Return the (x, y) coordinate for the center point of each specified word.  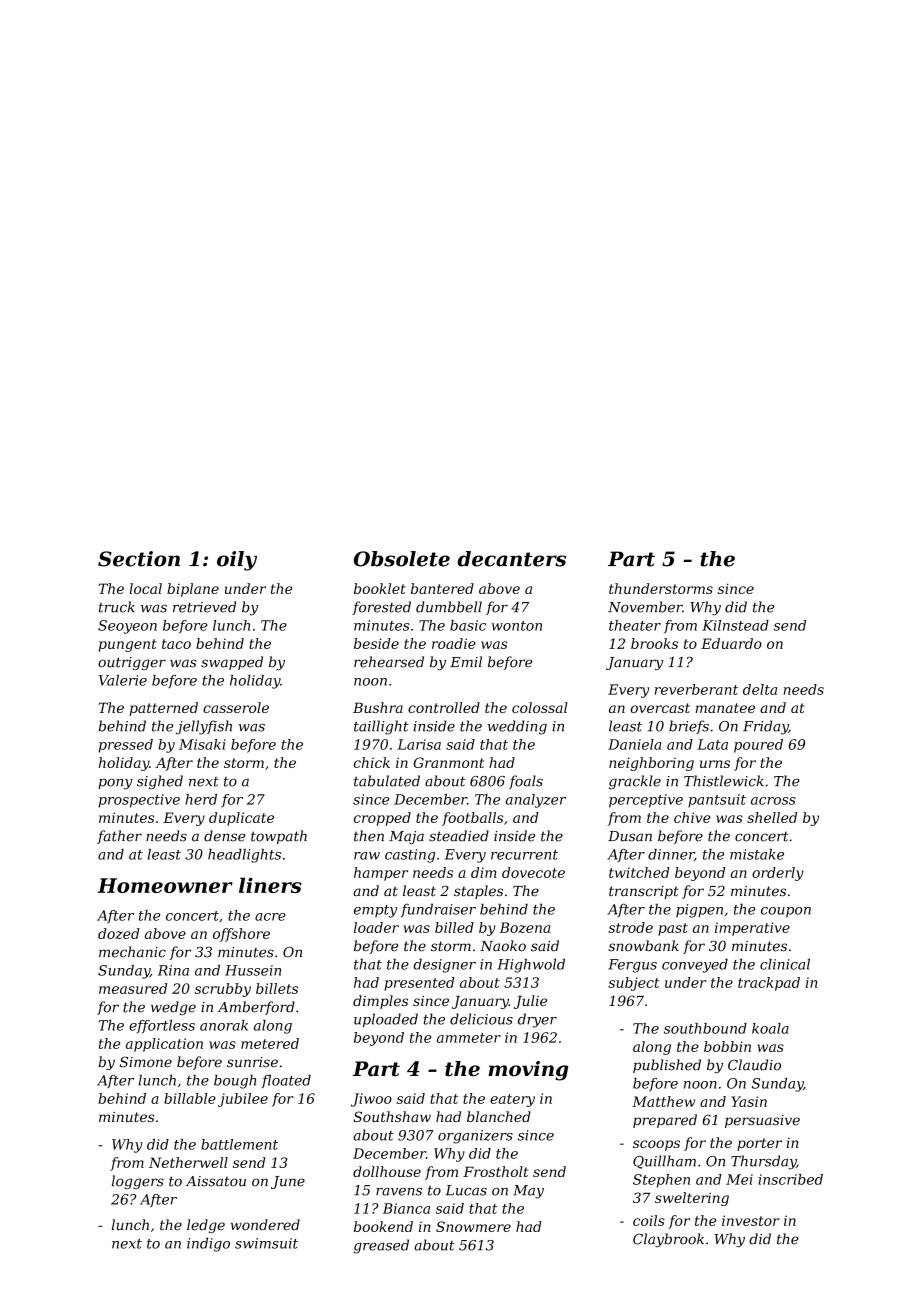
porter (759, 1144)
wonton (517, 626)
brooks (654, 643)
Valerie (123, 680)
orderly (778, 874)
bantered (442, 588)
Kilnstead (735, 625)
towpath (279, 837)
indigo (208, 1244)
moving (528, 1071)
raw (367, 856)
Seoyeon (127, 627)
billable (190, 1098)
